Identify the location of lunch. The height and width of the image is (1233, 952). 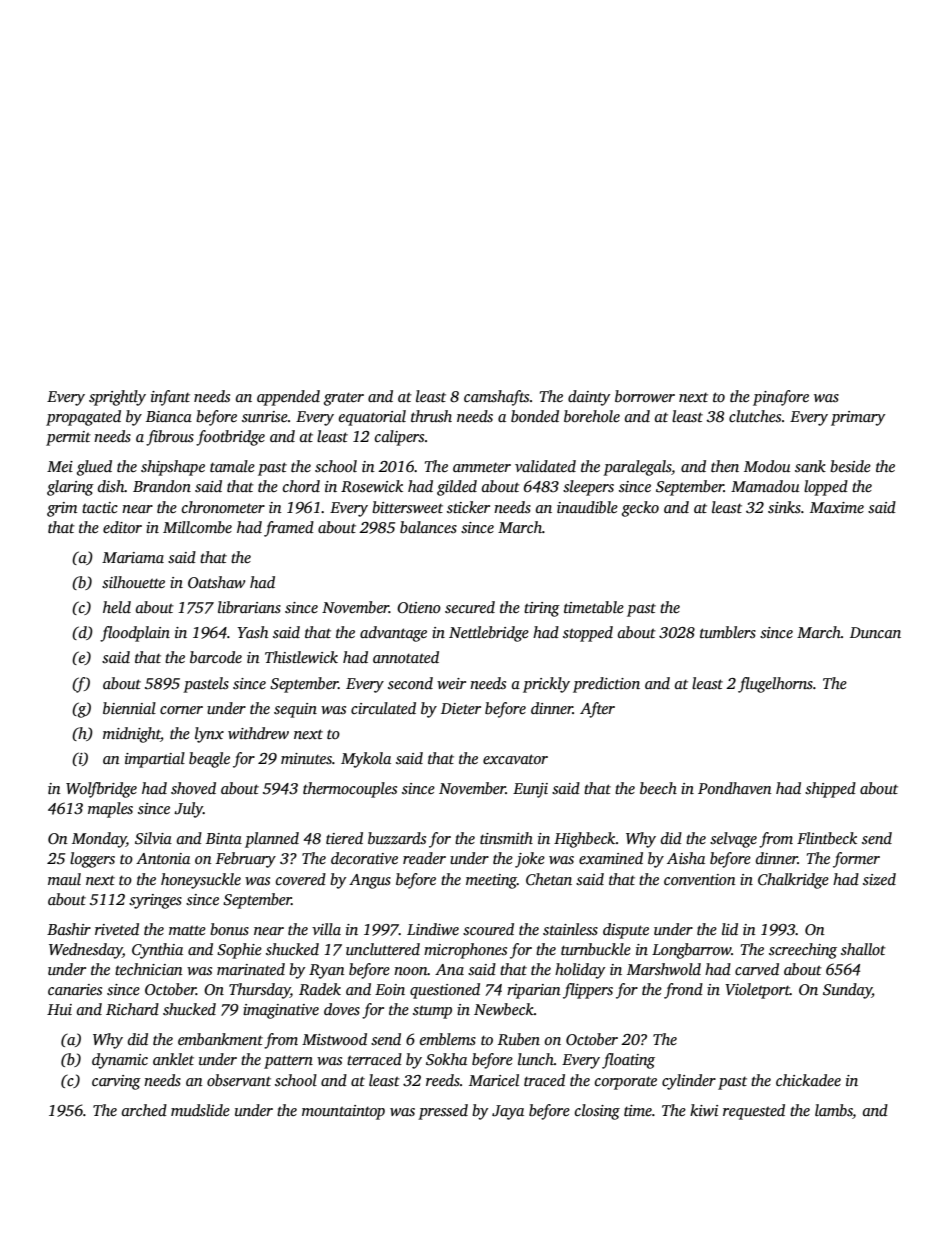
(536, 1059).
